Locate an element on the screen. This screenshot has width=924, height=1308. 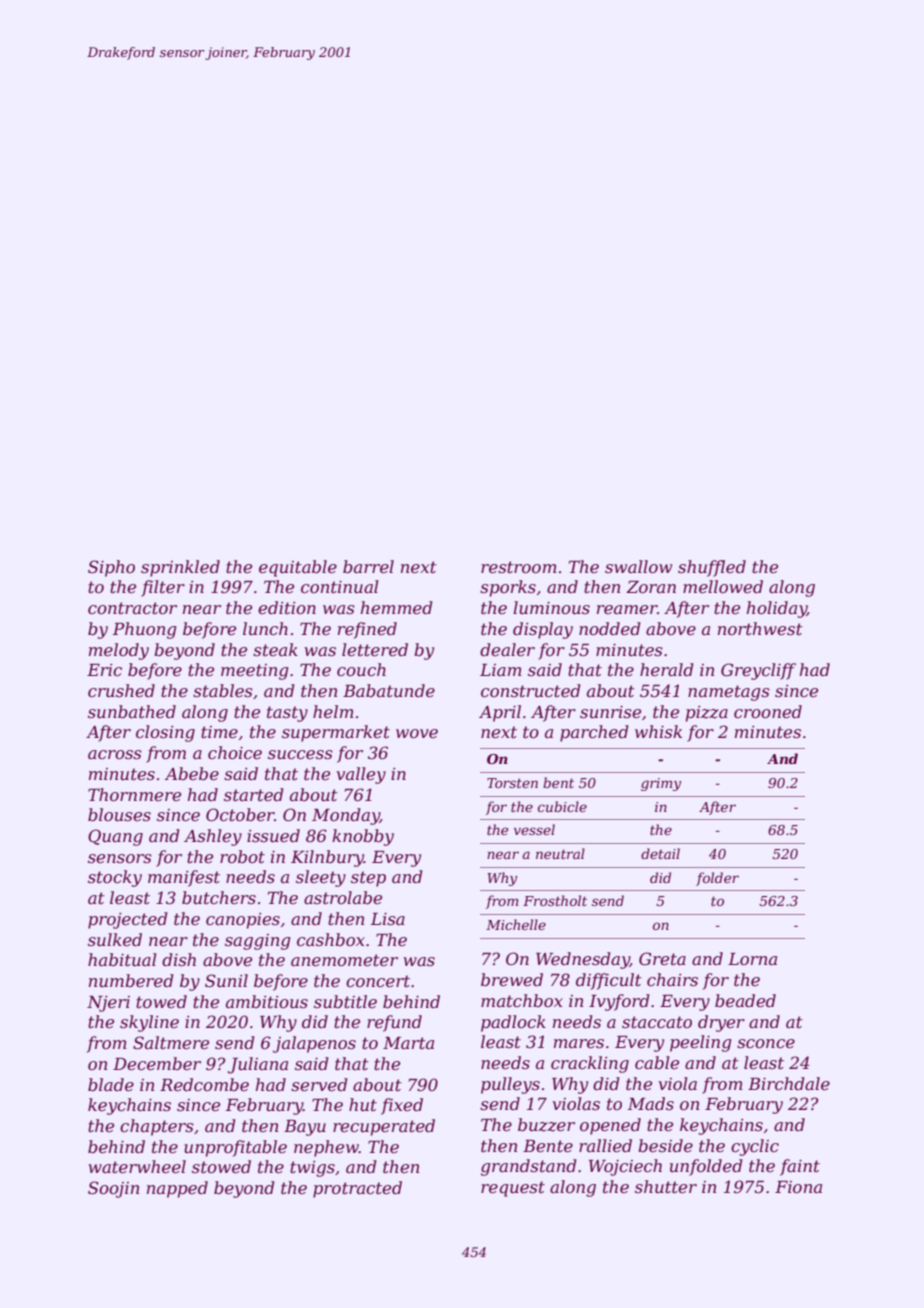
April is located at coordinates (500, 713).
